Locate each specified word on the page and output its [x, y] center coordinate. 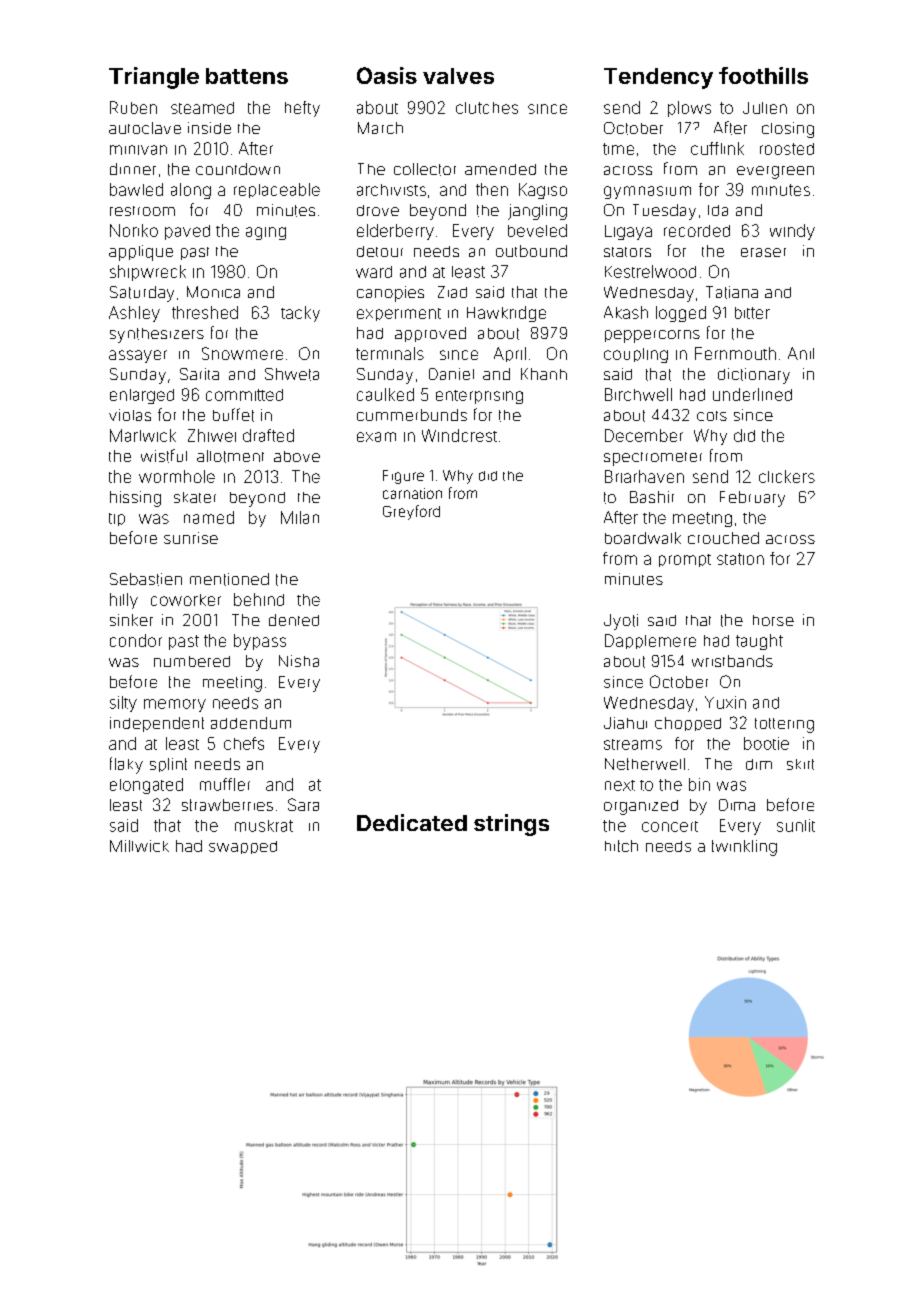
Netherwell [645, 764]
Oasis [387, 75]
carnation [412, 493]
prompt [685, 560]
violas [130, 415]
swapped [243, 847]
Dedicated [412, 822]
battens [247, 76]
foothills [763, 75]
